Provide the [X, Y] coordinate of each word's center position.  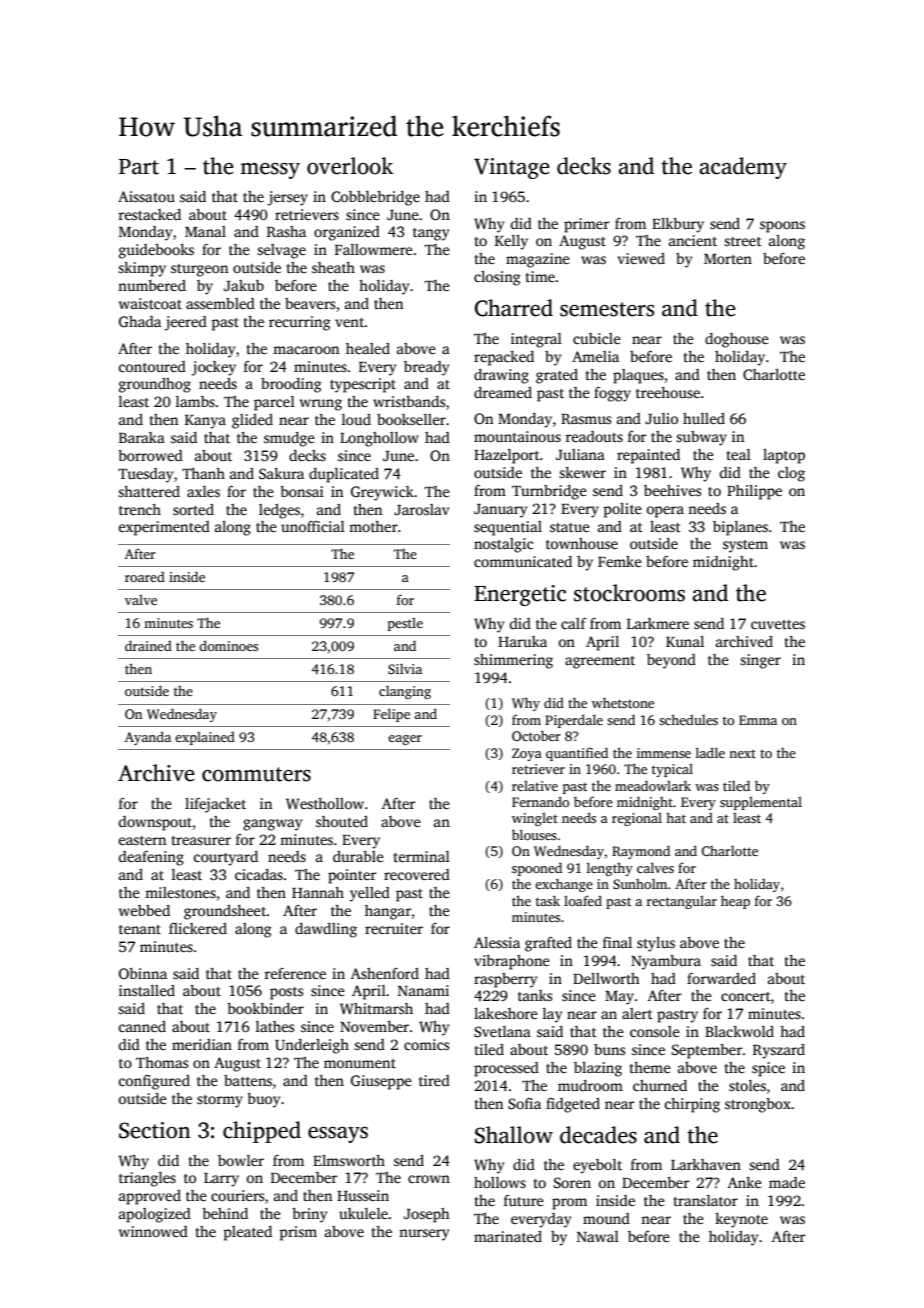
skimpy [142, 269]
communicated [523, 561]
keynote [741, 1220]
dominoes [228, 645]
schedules [688, 719]
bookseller [411, 419]
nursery [424, 1235]
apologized [155, 1215]
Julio [661, 418]
